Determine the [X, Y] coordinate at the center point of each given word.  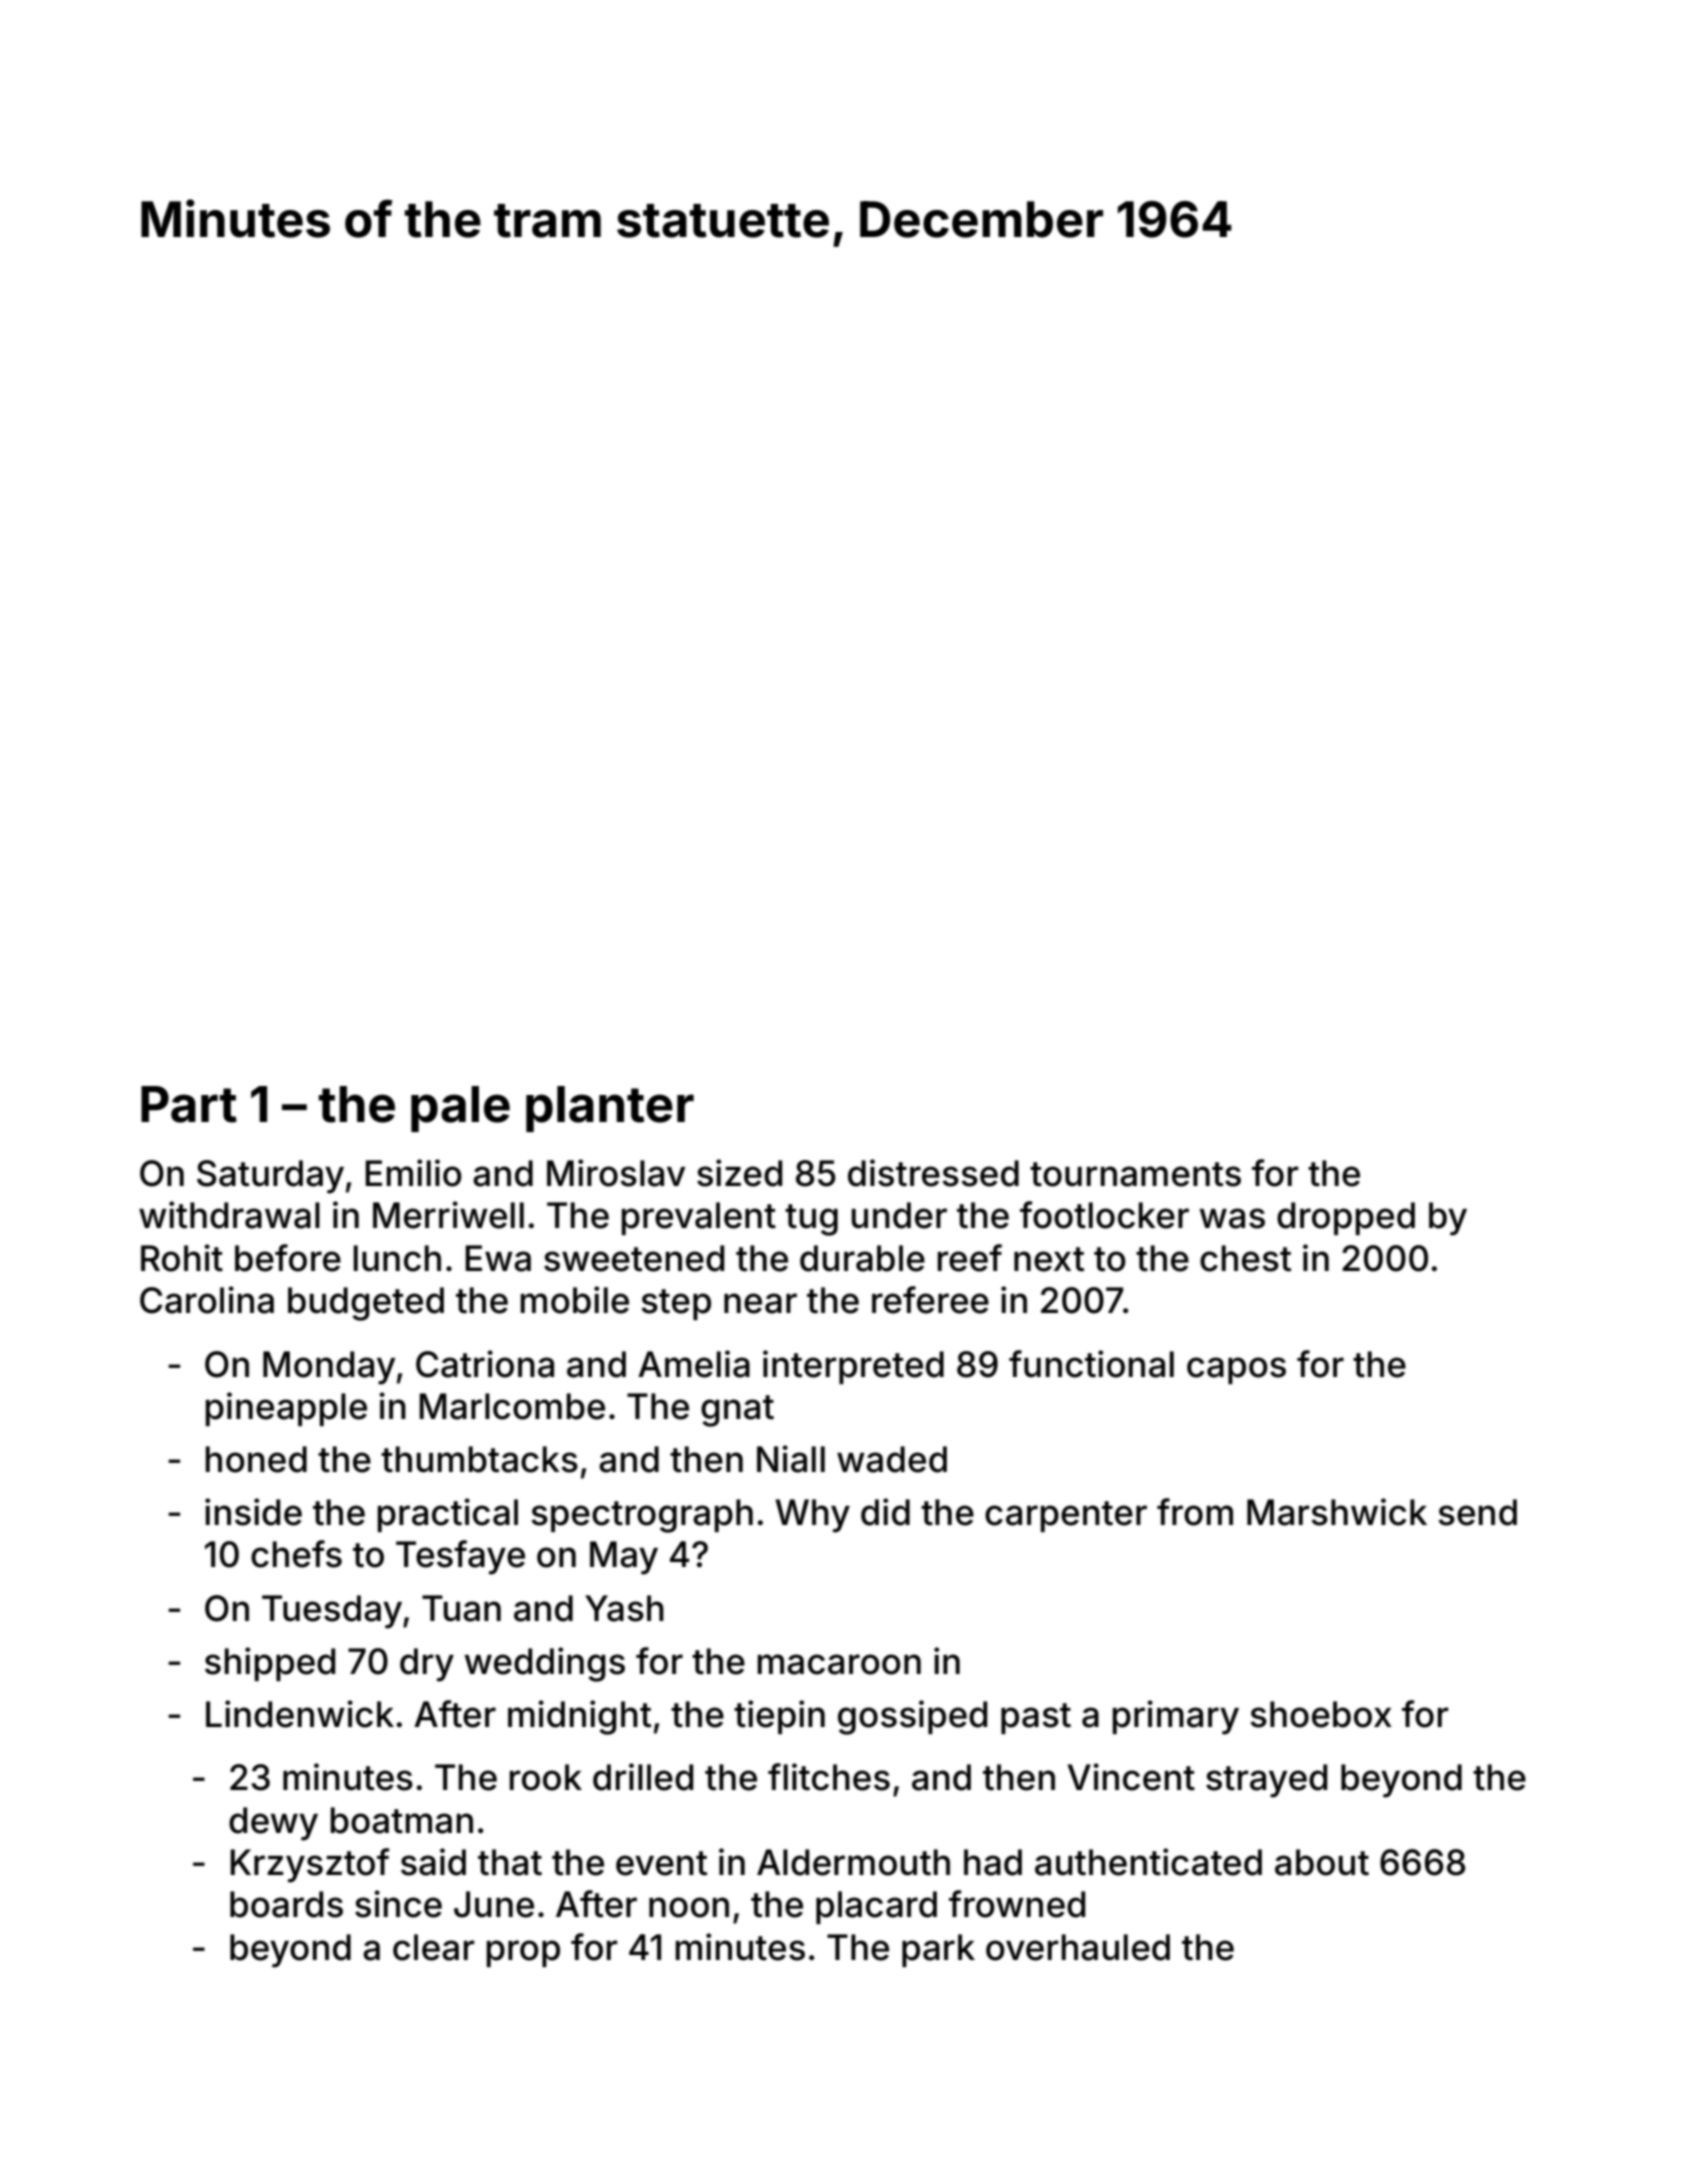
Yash [624, 1608]
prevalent [699, 1218]
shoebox [1321, 1714]
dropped [1346, 1218]
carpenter [1066, 1516]
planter [610, 1109]
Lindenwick [300, 1714]
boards [286, 1904]
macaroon [839, 1664]
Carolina [207, 1300]
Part [189, 1104]
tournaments [1135, 1174]
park [938, 1950]
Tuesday [332, 1612]
